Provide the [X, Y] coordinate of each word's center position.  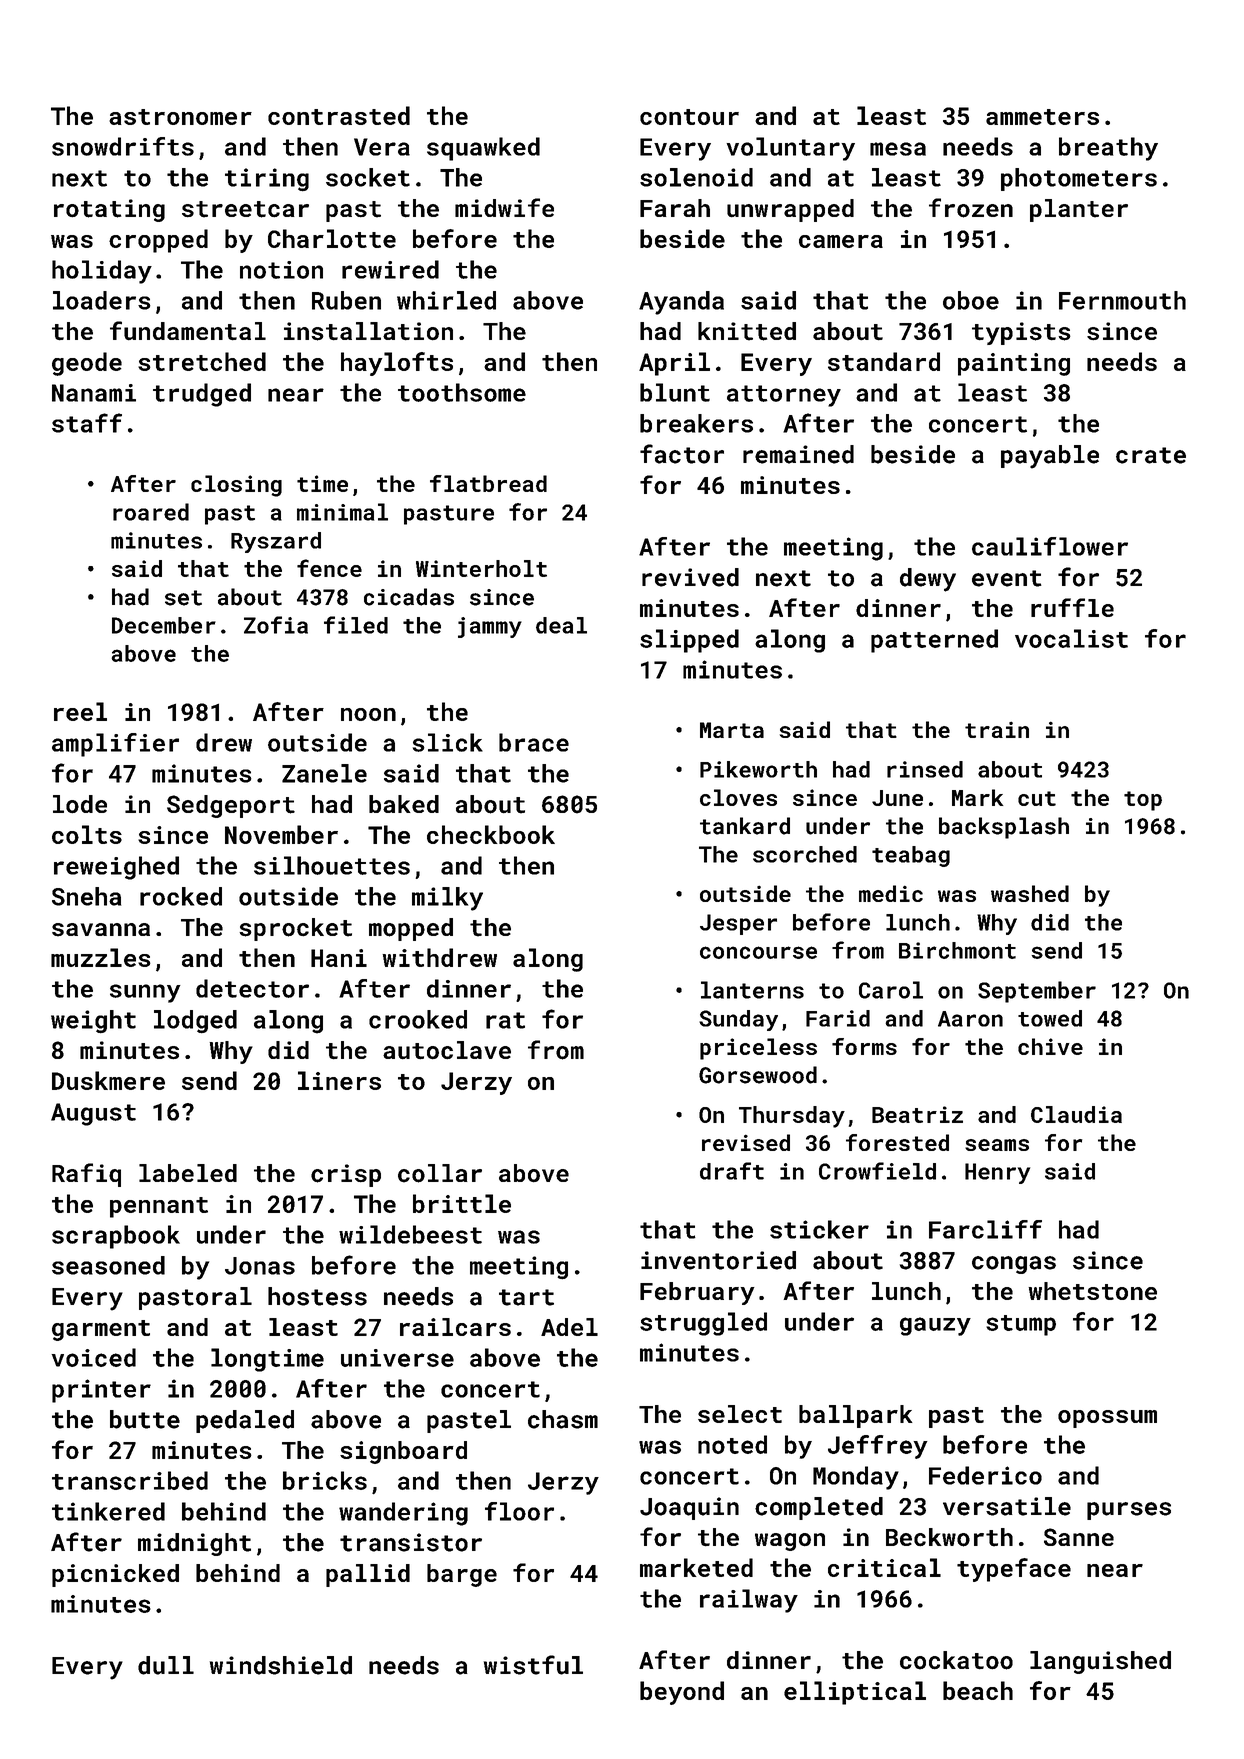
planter [1079, 210]
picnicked [115, 1575]
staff [87, 423]
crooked [418, 1019]
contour [689, 117]
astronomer [180, 117]
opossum [1107, 1419]
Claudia [1076, 1114]
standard [884, 361]
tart [526, 1297]
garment [101, 1330]
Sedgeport [231, 806]
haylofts [397, 364]
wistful [533, 1665]
